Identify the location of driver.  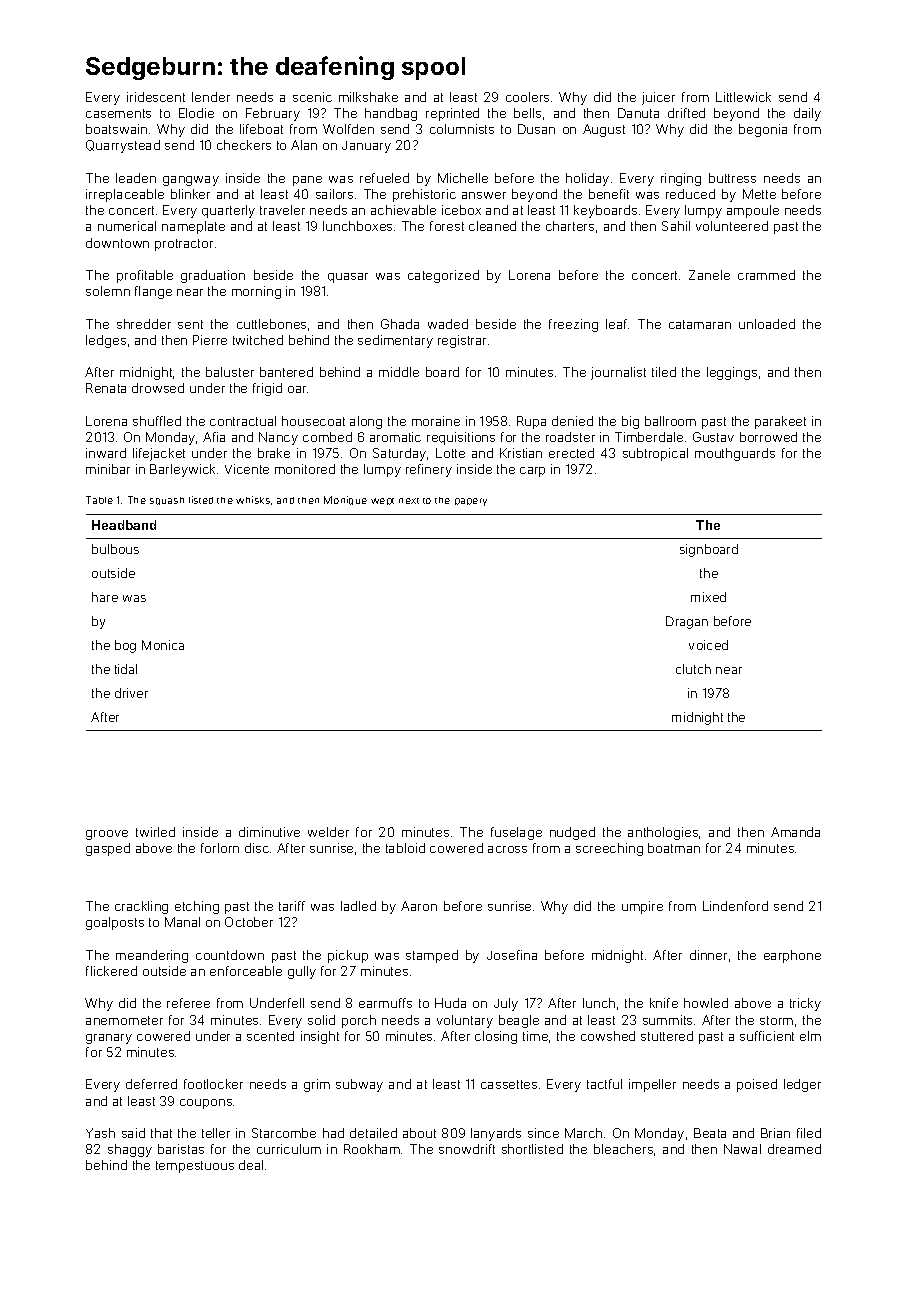
(131, 693).
